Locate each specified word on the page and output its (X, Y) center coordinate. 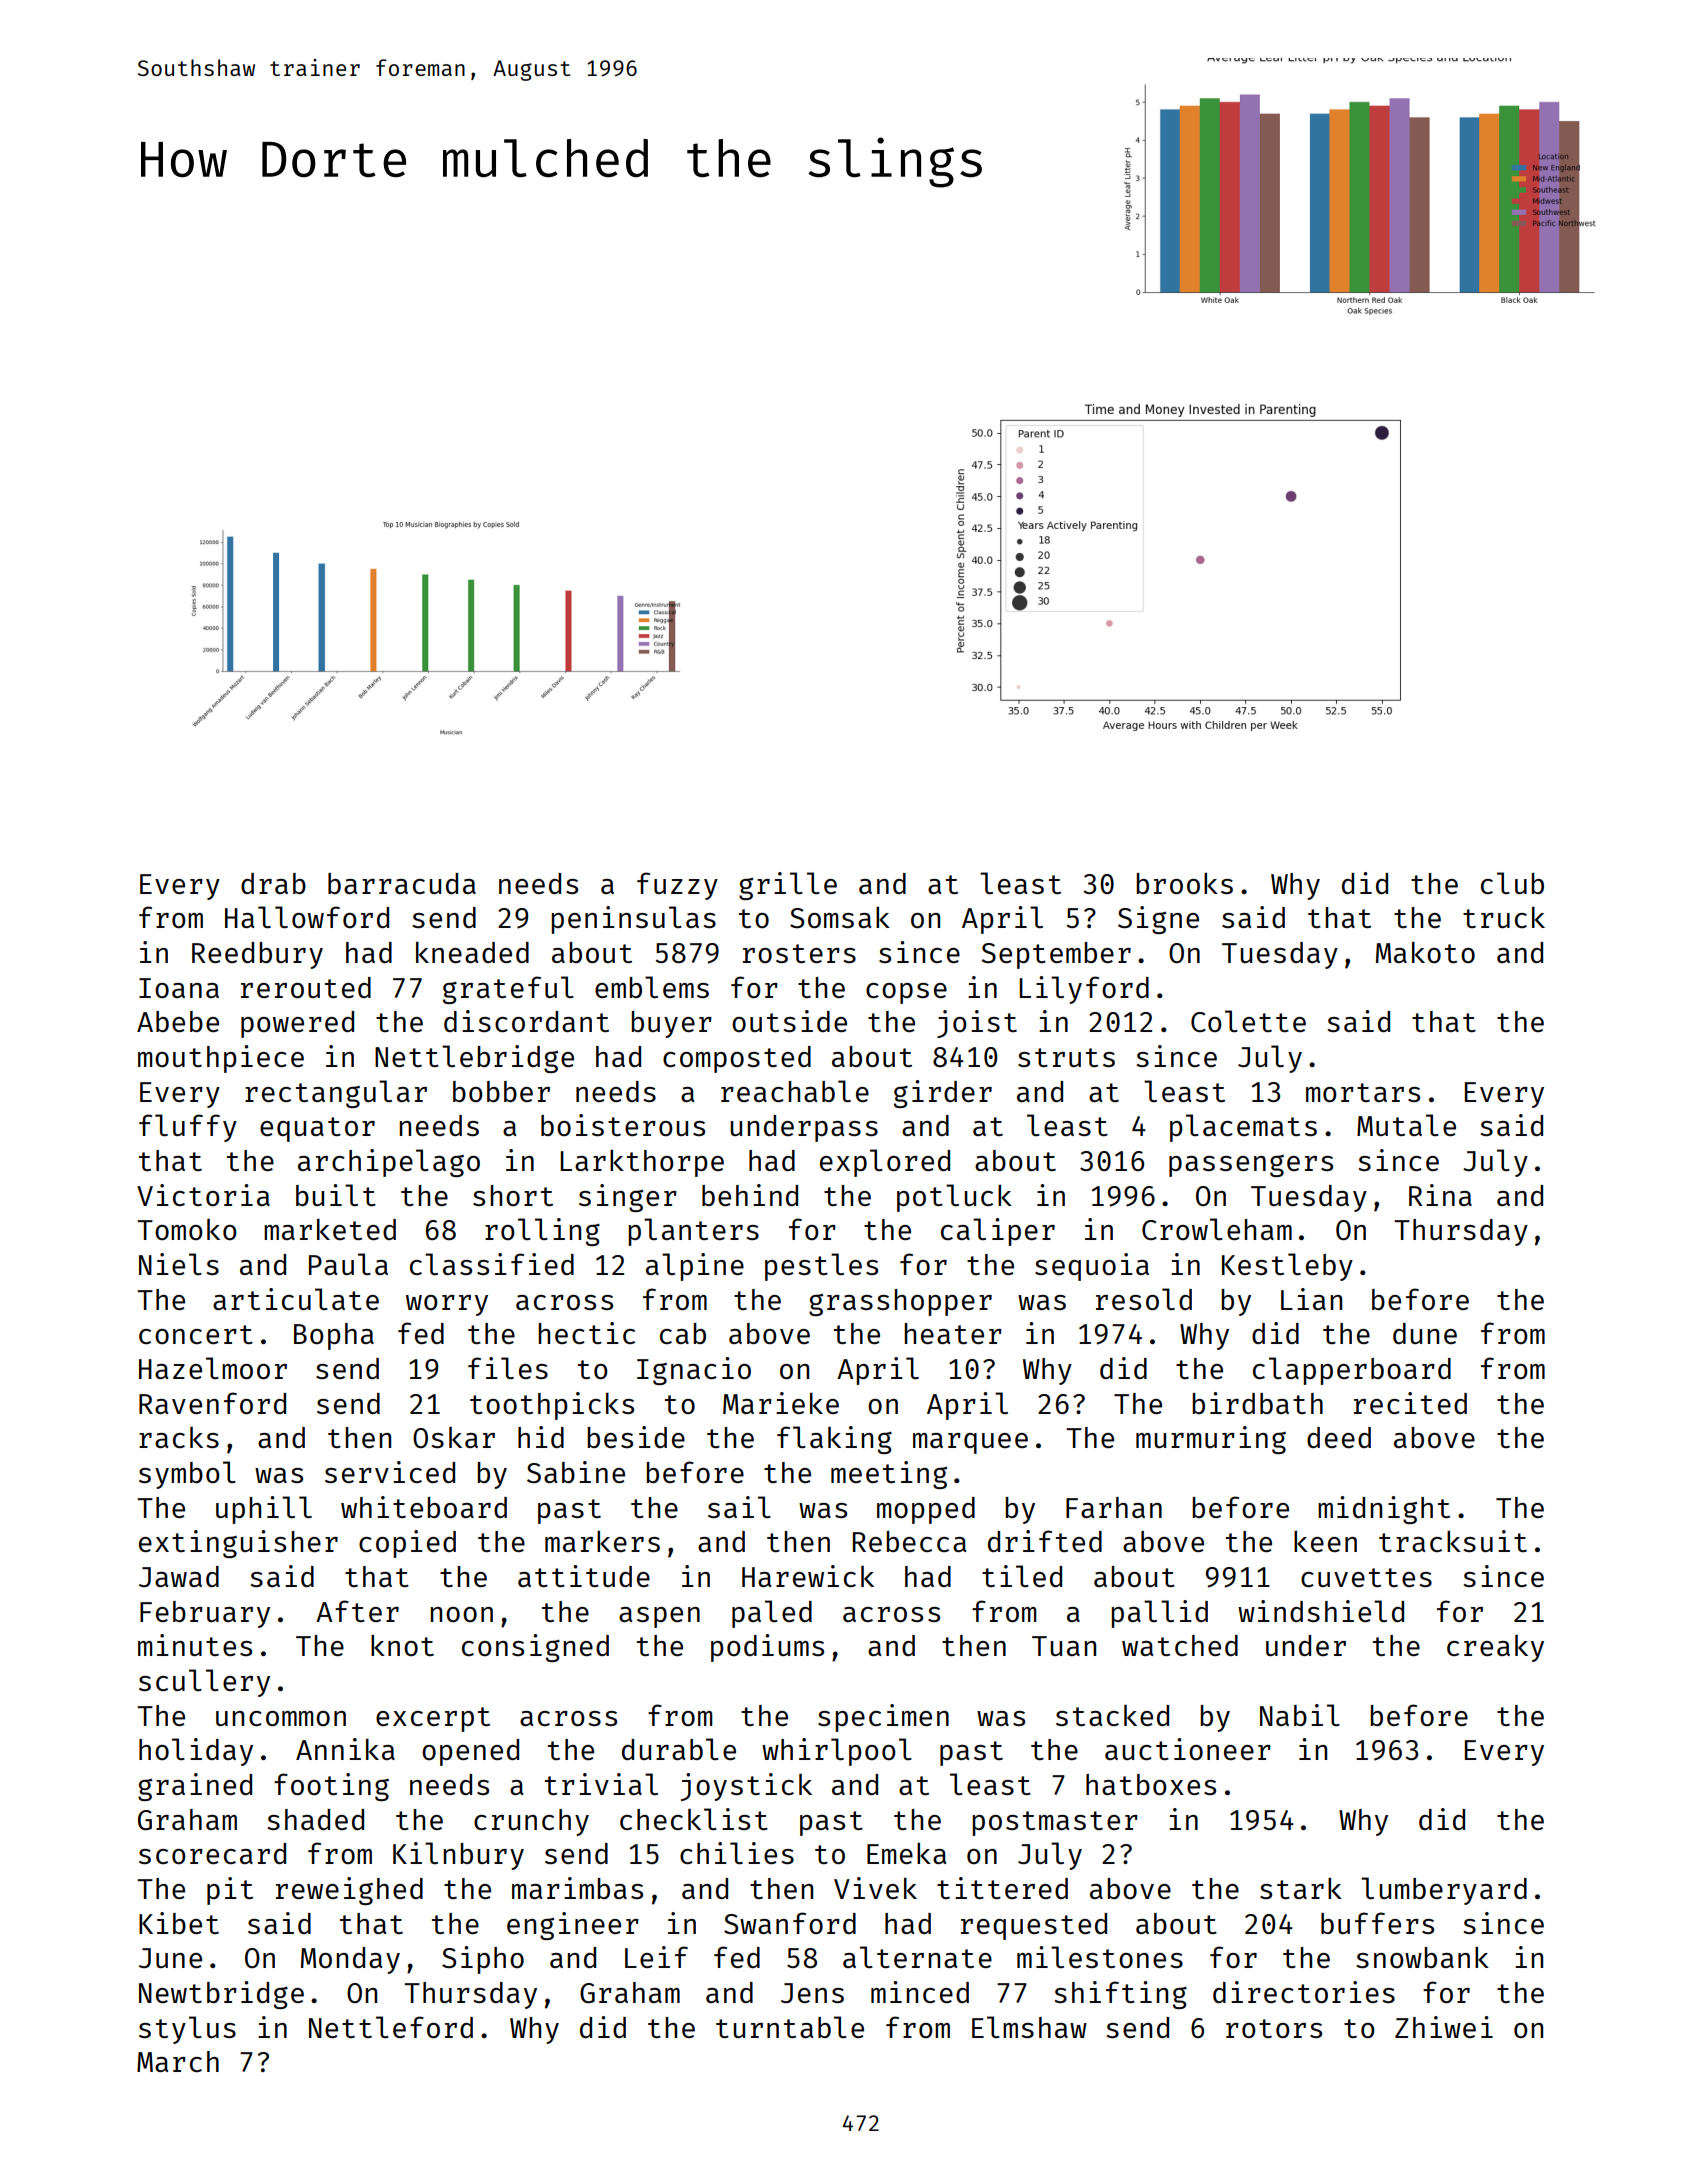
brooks (1184, 883)
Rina (1440, 1195)
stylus (187, 2030)
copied (407, 1544)
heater (953, 1333)
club (1512, 883)
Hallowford (307, 917)
